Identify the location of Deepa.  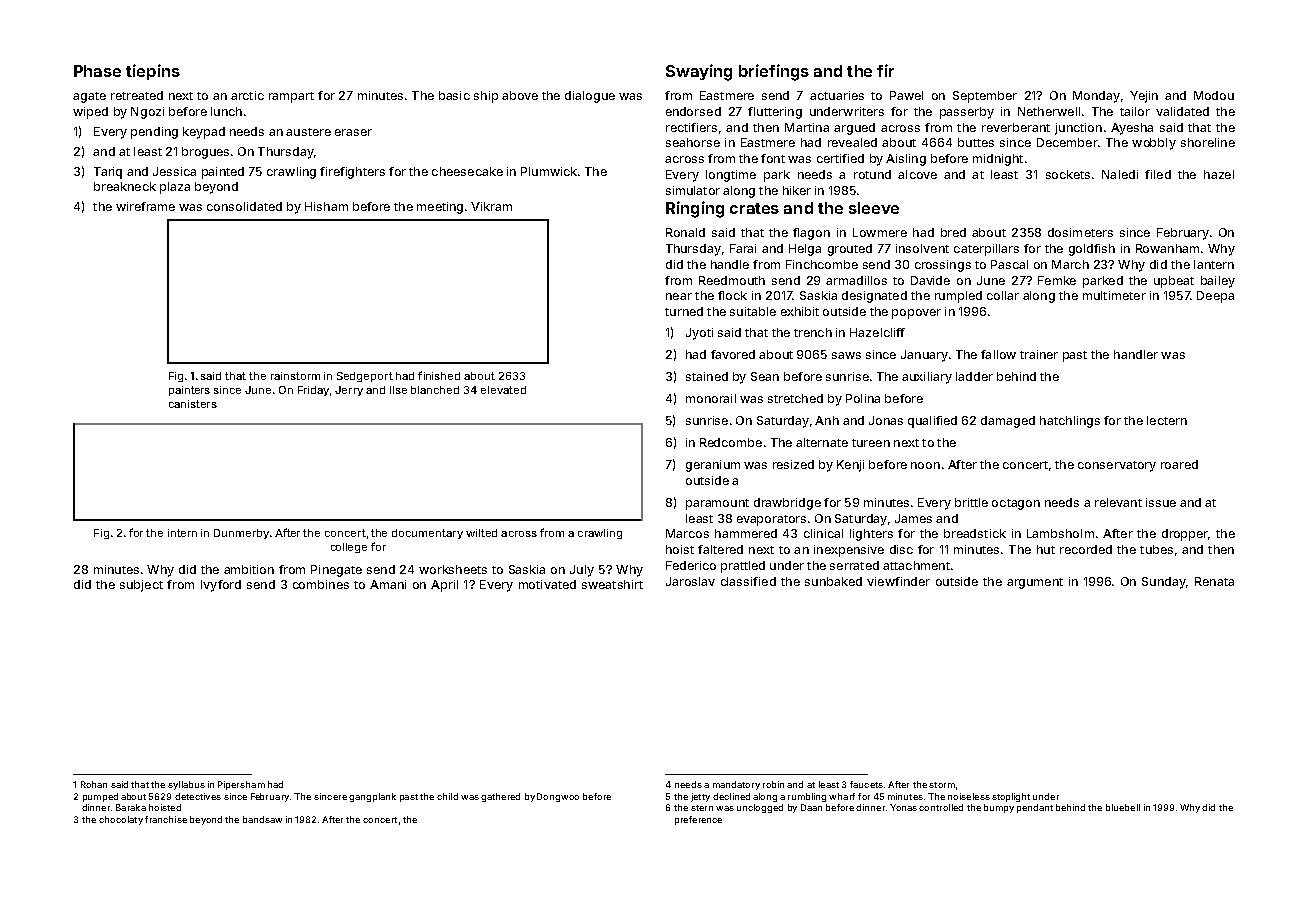
(1215, 297).
